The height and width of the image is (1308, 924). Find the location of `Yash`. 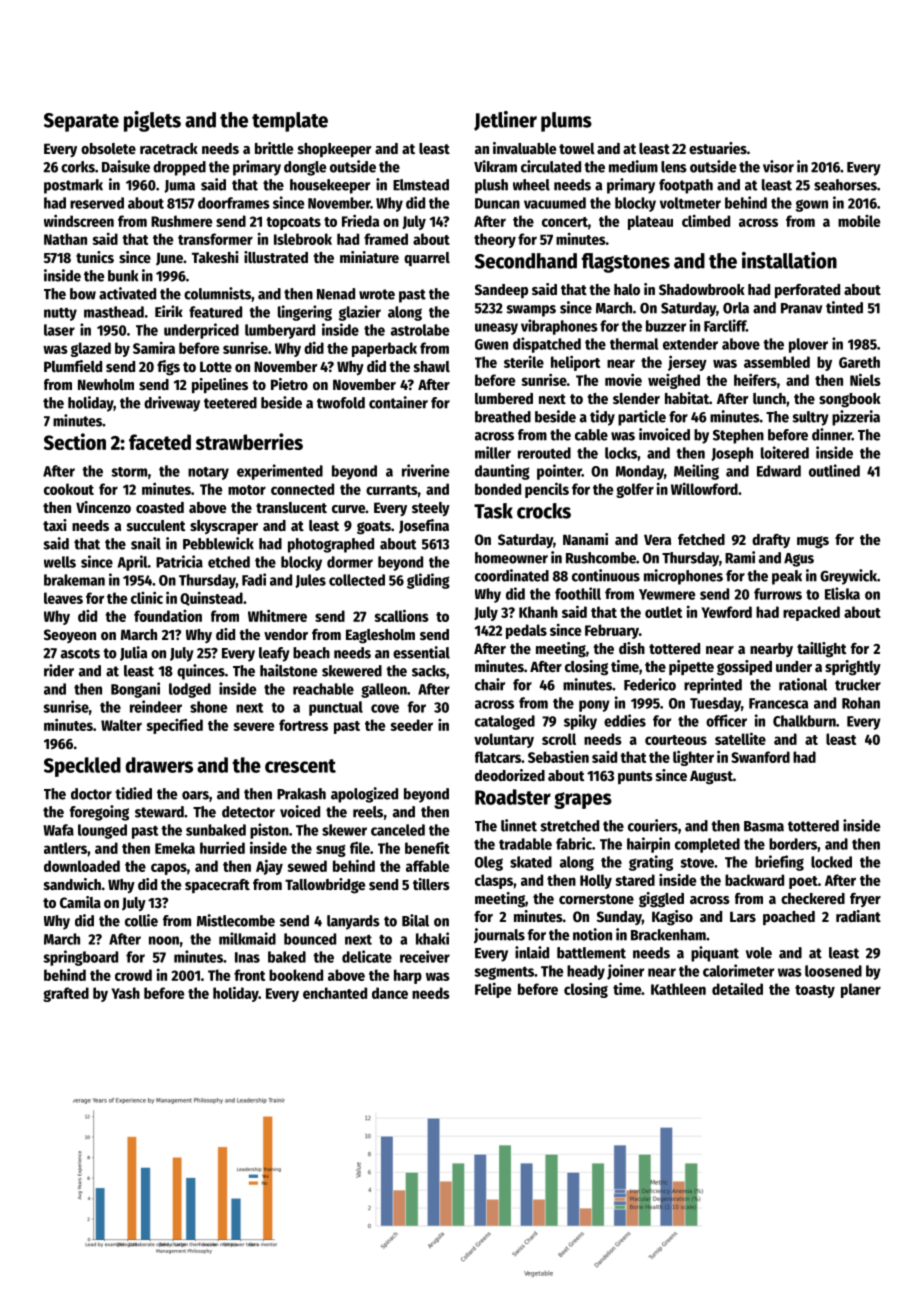

Yash is located at coordinates (125, 993).
